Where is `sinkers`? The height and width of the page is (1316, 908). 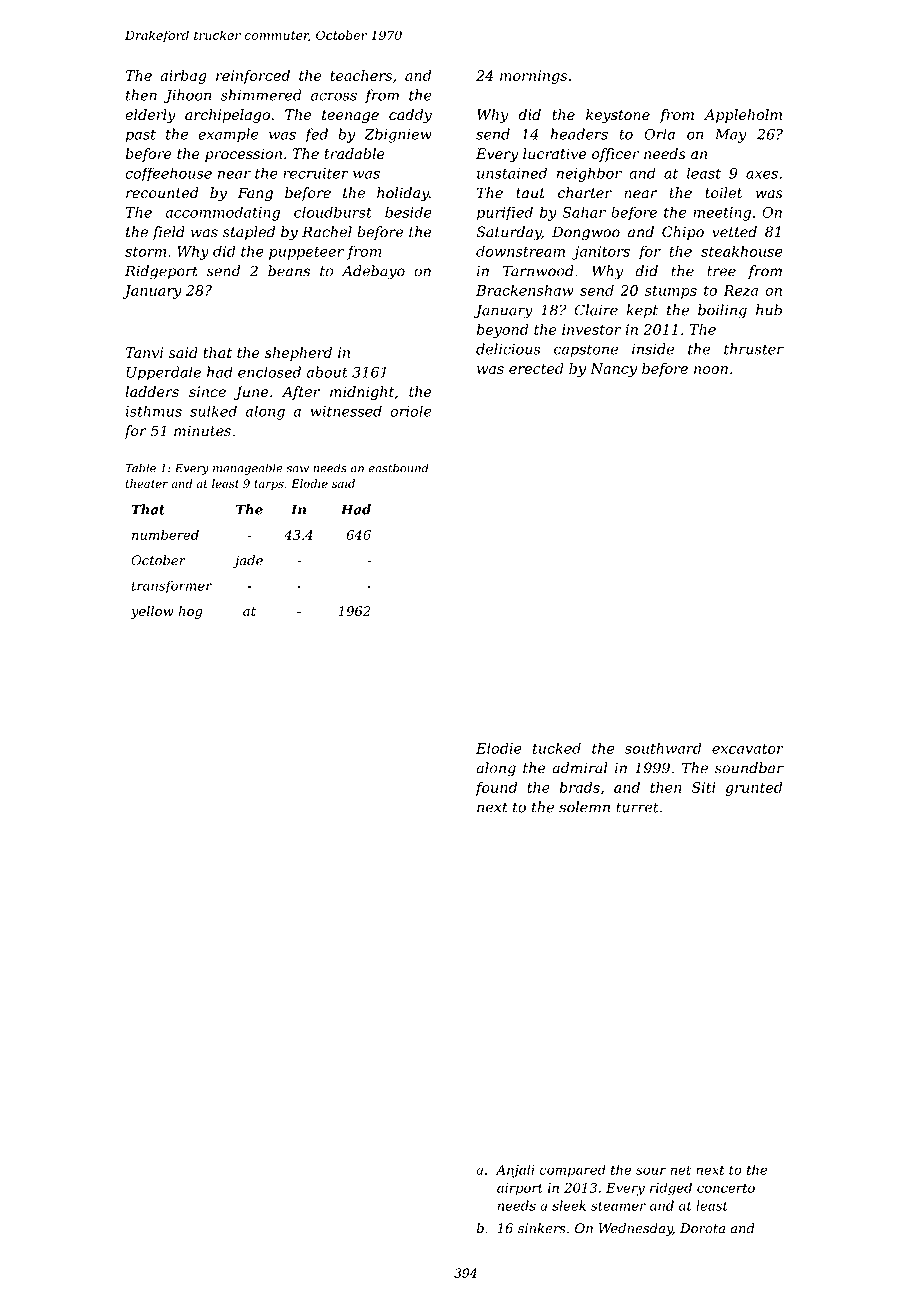 sinkers is located at coordinates (542, 1228).
